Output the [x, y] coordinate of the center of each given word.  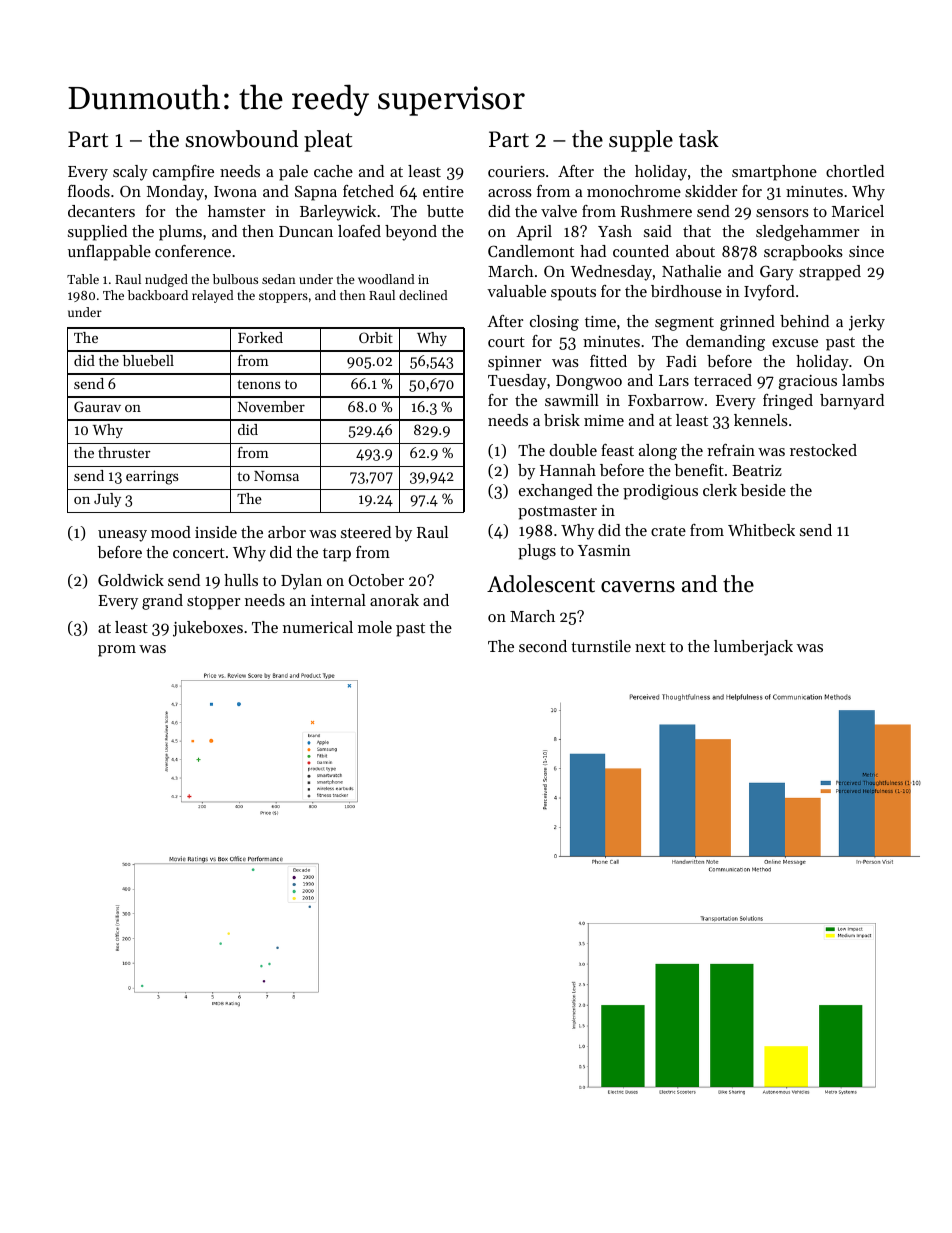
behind [804, 321]
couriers [516, 171]
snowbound [242, 139]
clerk [720, 490]
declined [423, 295]
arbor [287, 532]
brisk [562, 420]
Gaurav [97, 406]
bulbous [235, 279]
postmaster [557, 513]
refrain [731, 450]
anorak [394, 600]
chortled [855, 171]
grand [162, 602]
